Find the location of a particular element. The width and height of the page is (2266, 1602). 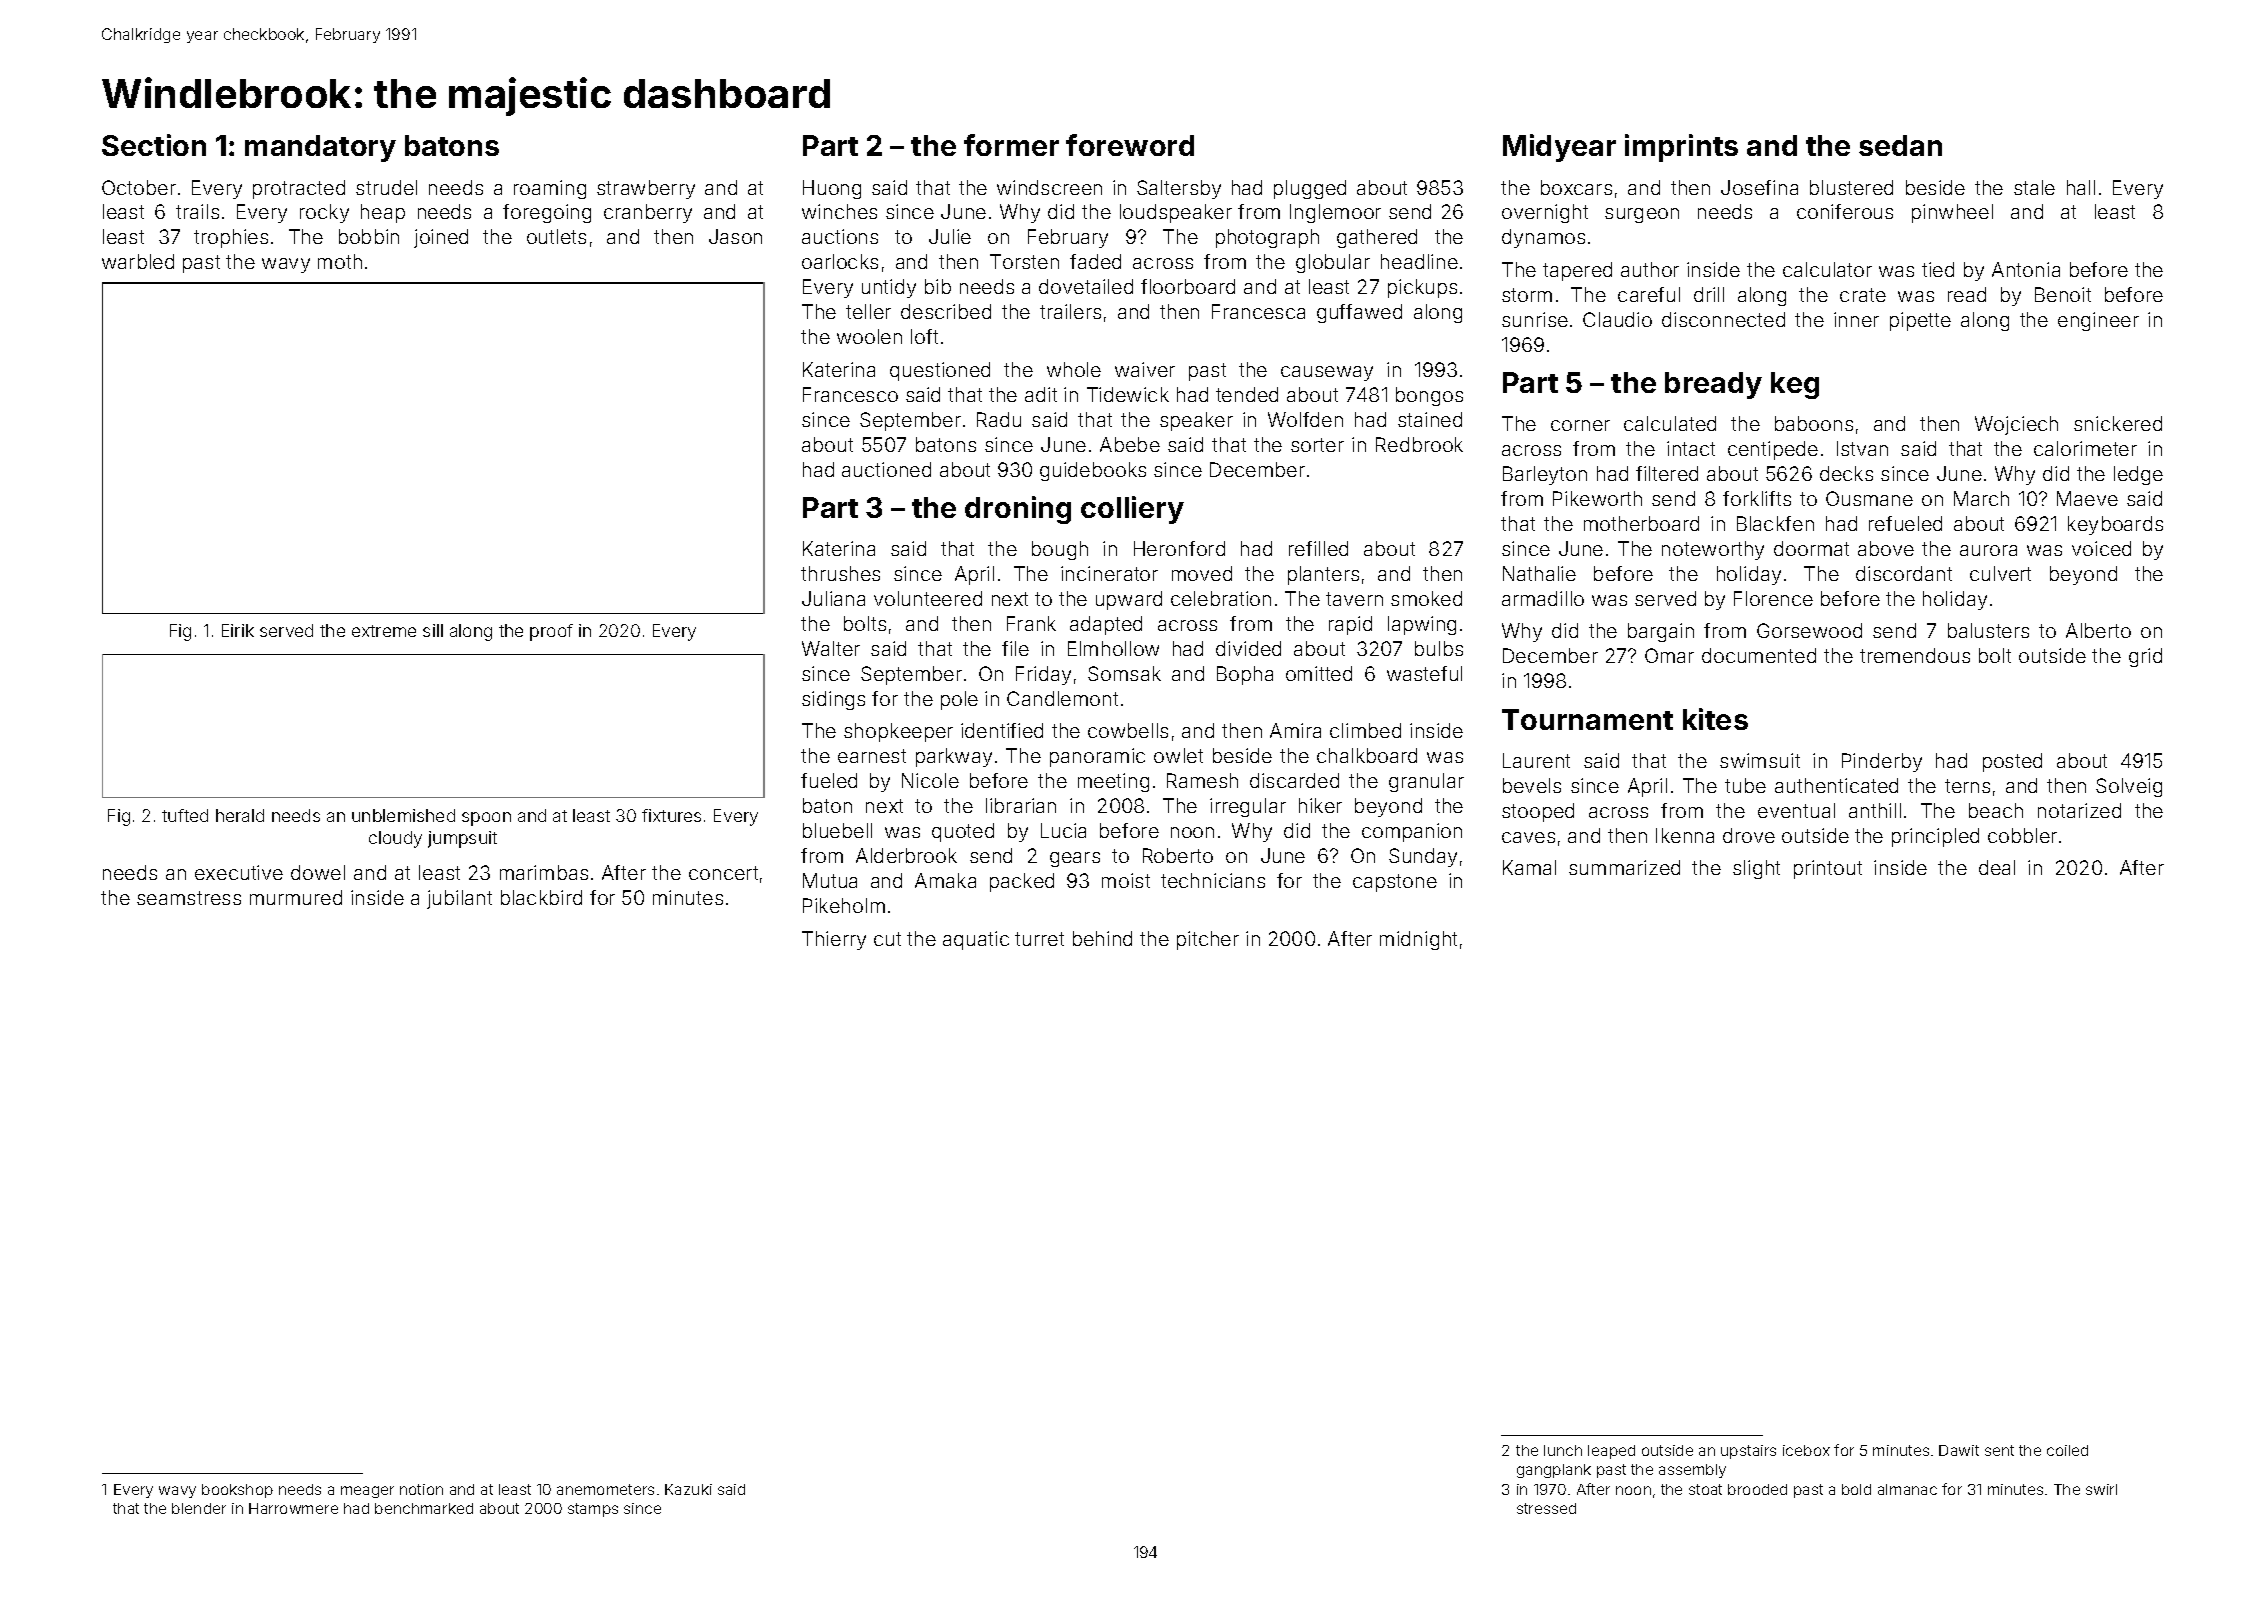

Kazuki is located at coordinates (688, 1489).
